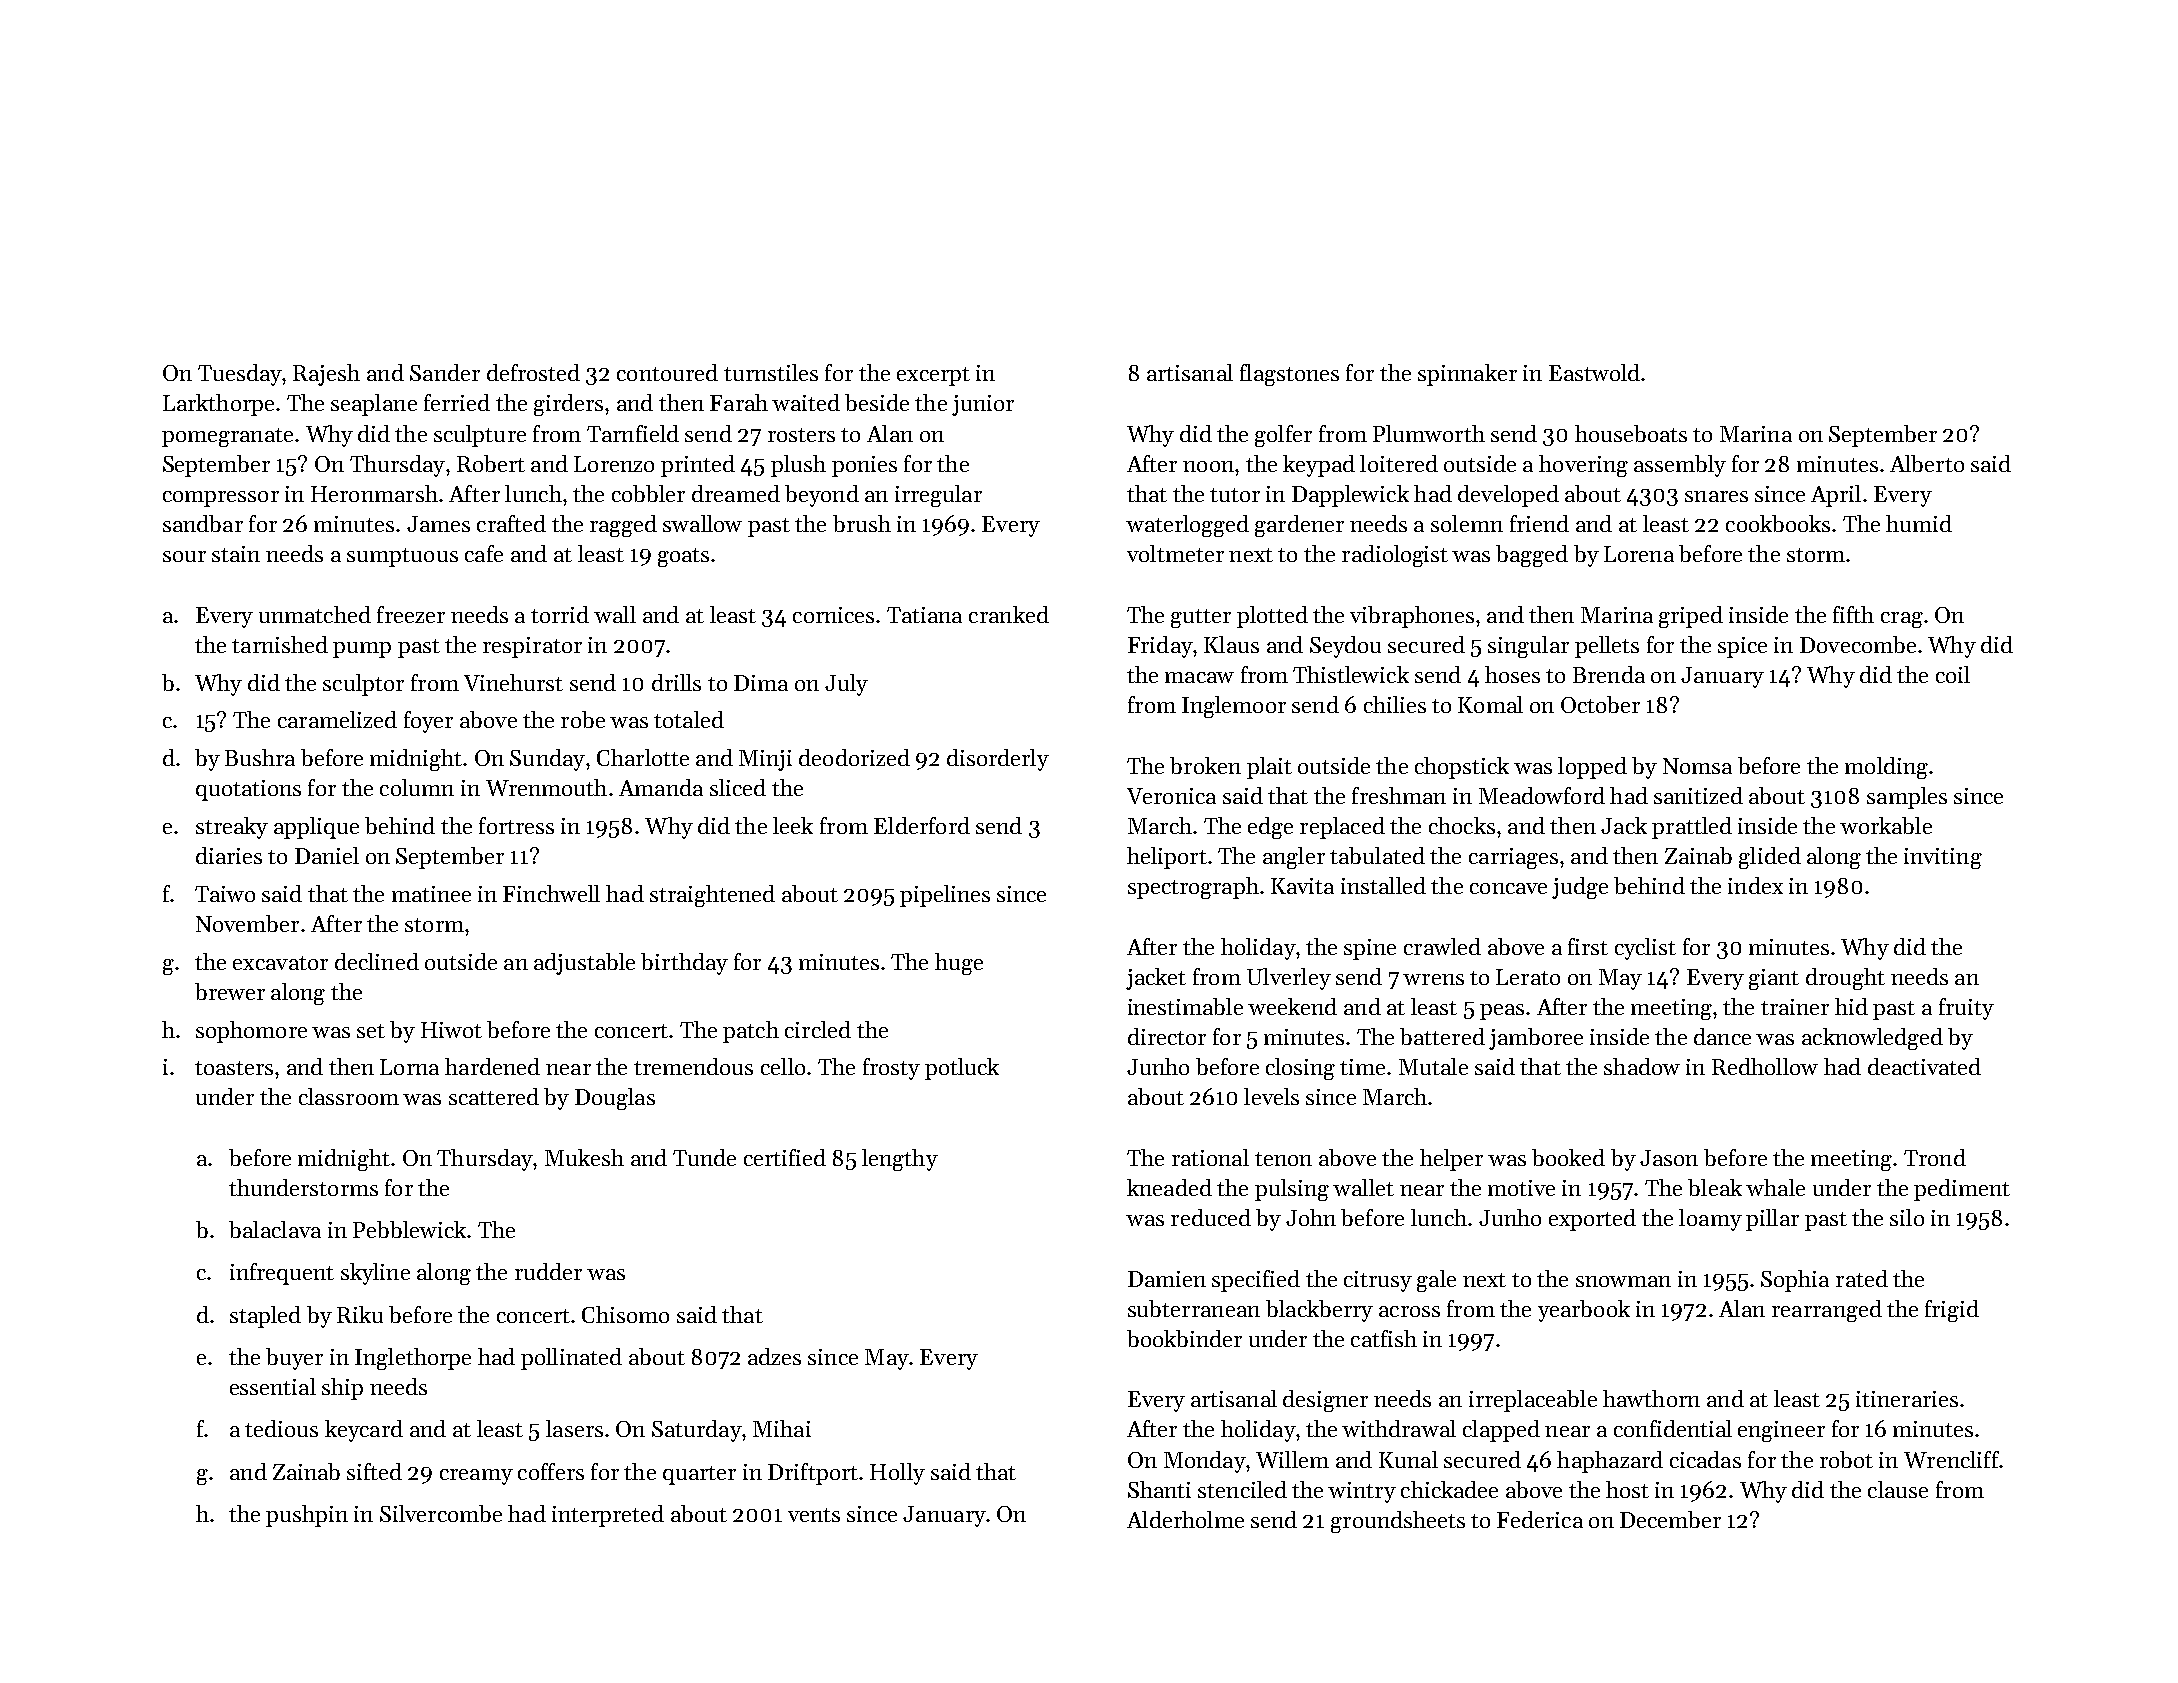 This screenshot has width=2178, height=1683. Describe the element at coordinates (933, 376) in the screenshot. I see `excerpt` at that location.
